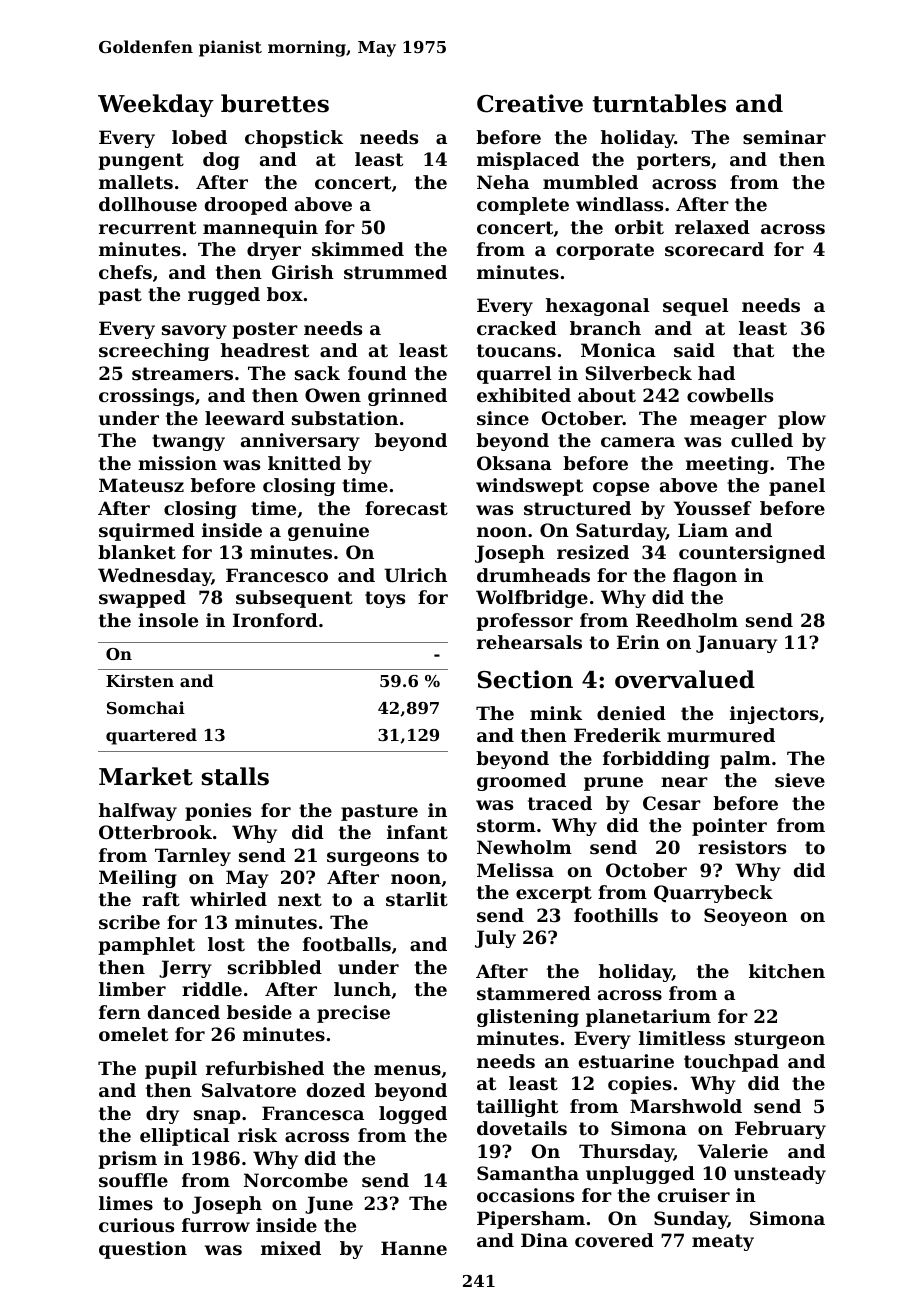  What do you see at coordinates (358, 249) in the screenshot?
I see `skimmed` at bounding box center [358, 249].
